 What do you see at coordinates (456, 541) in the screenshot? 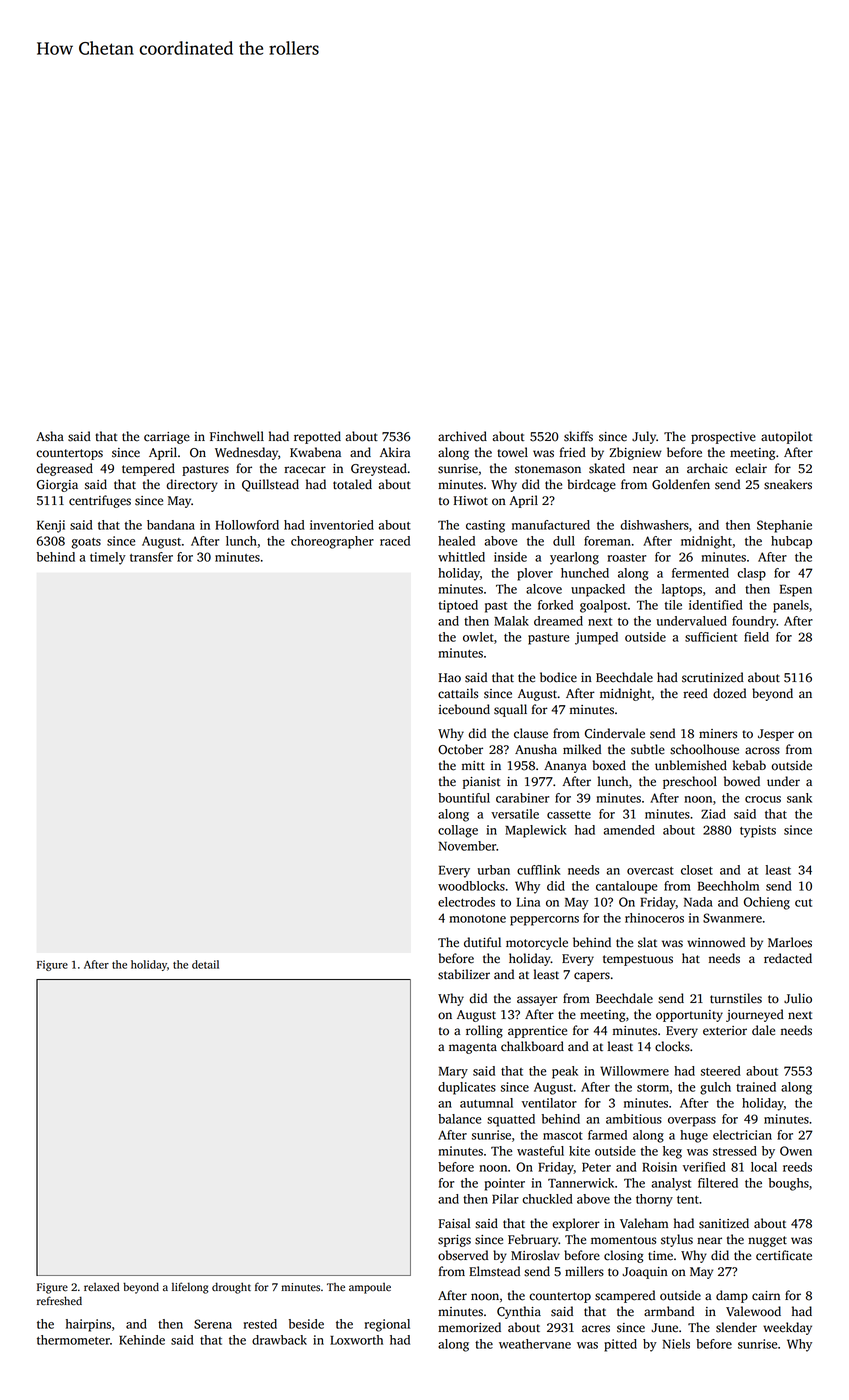
I see `healed` at bounding box center [456, 541].
